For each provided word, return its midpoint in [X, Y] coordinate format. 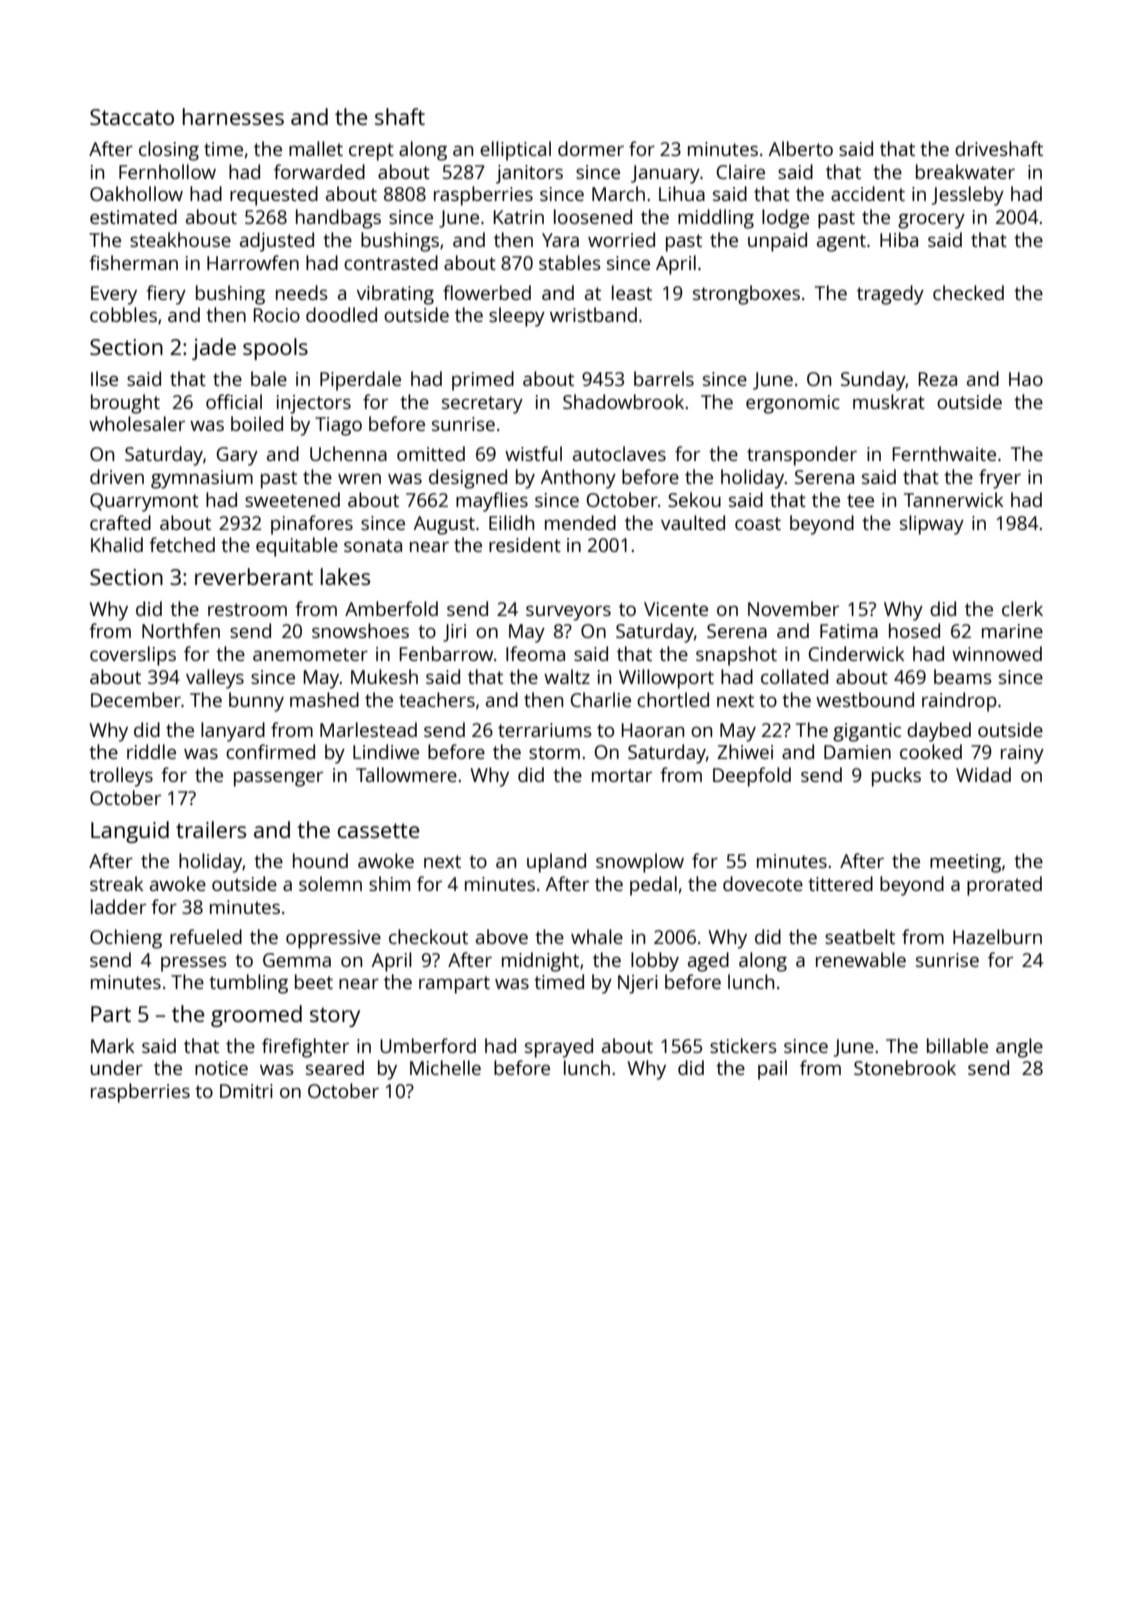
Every [114, 295]
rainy [1022, 754]
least [632, 292]
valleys [215, 679]
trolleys [121, 777]
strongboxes [746, 295]
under [116, 1067]
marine [1012, 631]
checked [968, 292]
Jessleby [968, 196]
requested [274, 196]
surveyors [568, 613]
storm [554, 752]
